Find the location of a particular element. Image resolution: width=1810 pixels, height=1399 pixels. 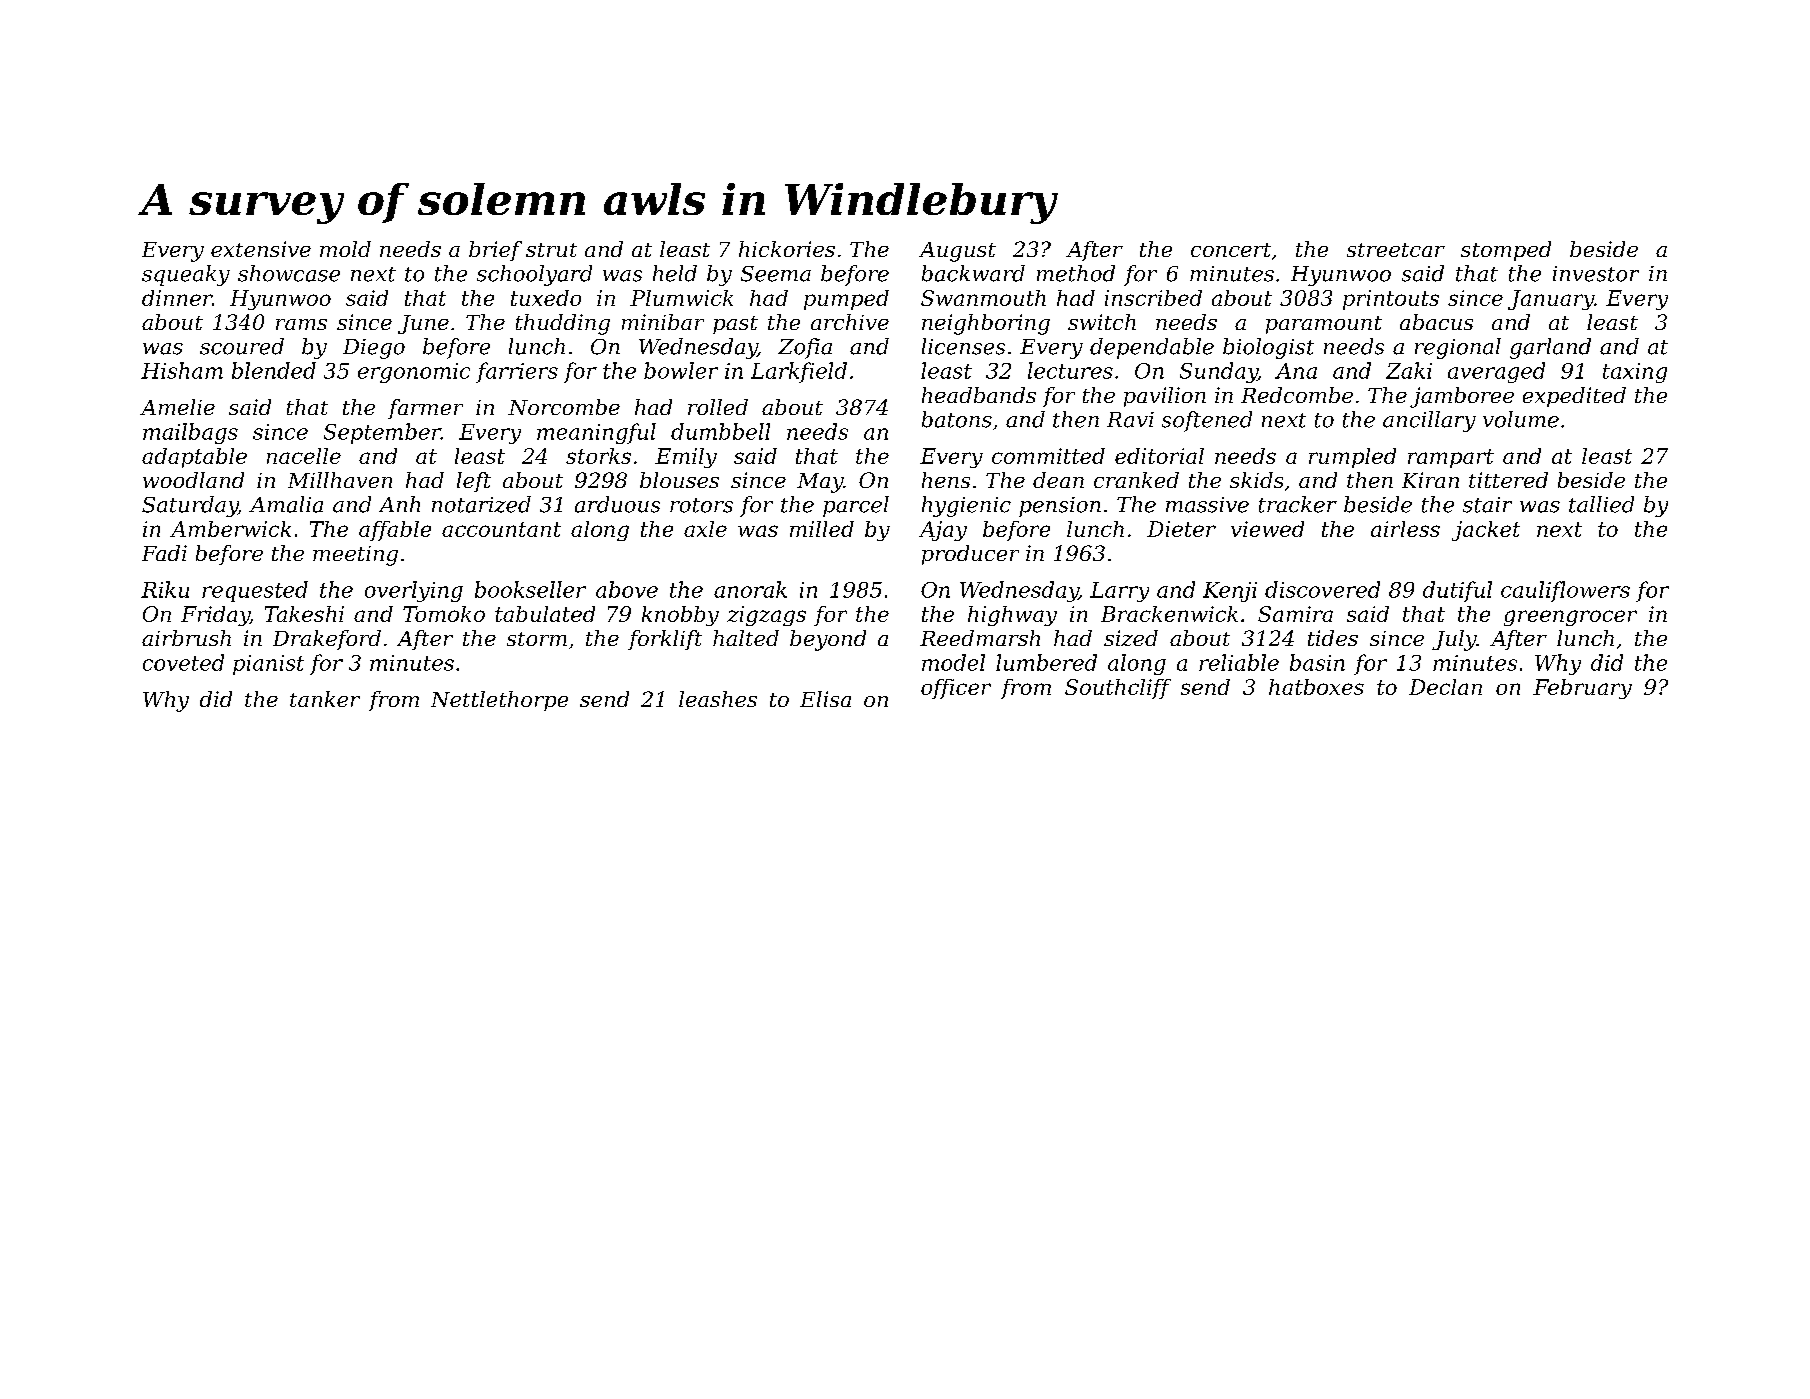

Larry is located at coordinates (1119, 592).
